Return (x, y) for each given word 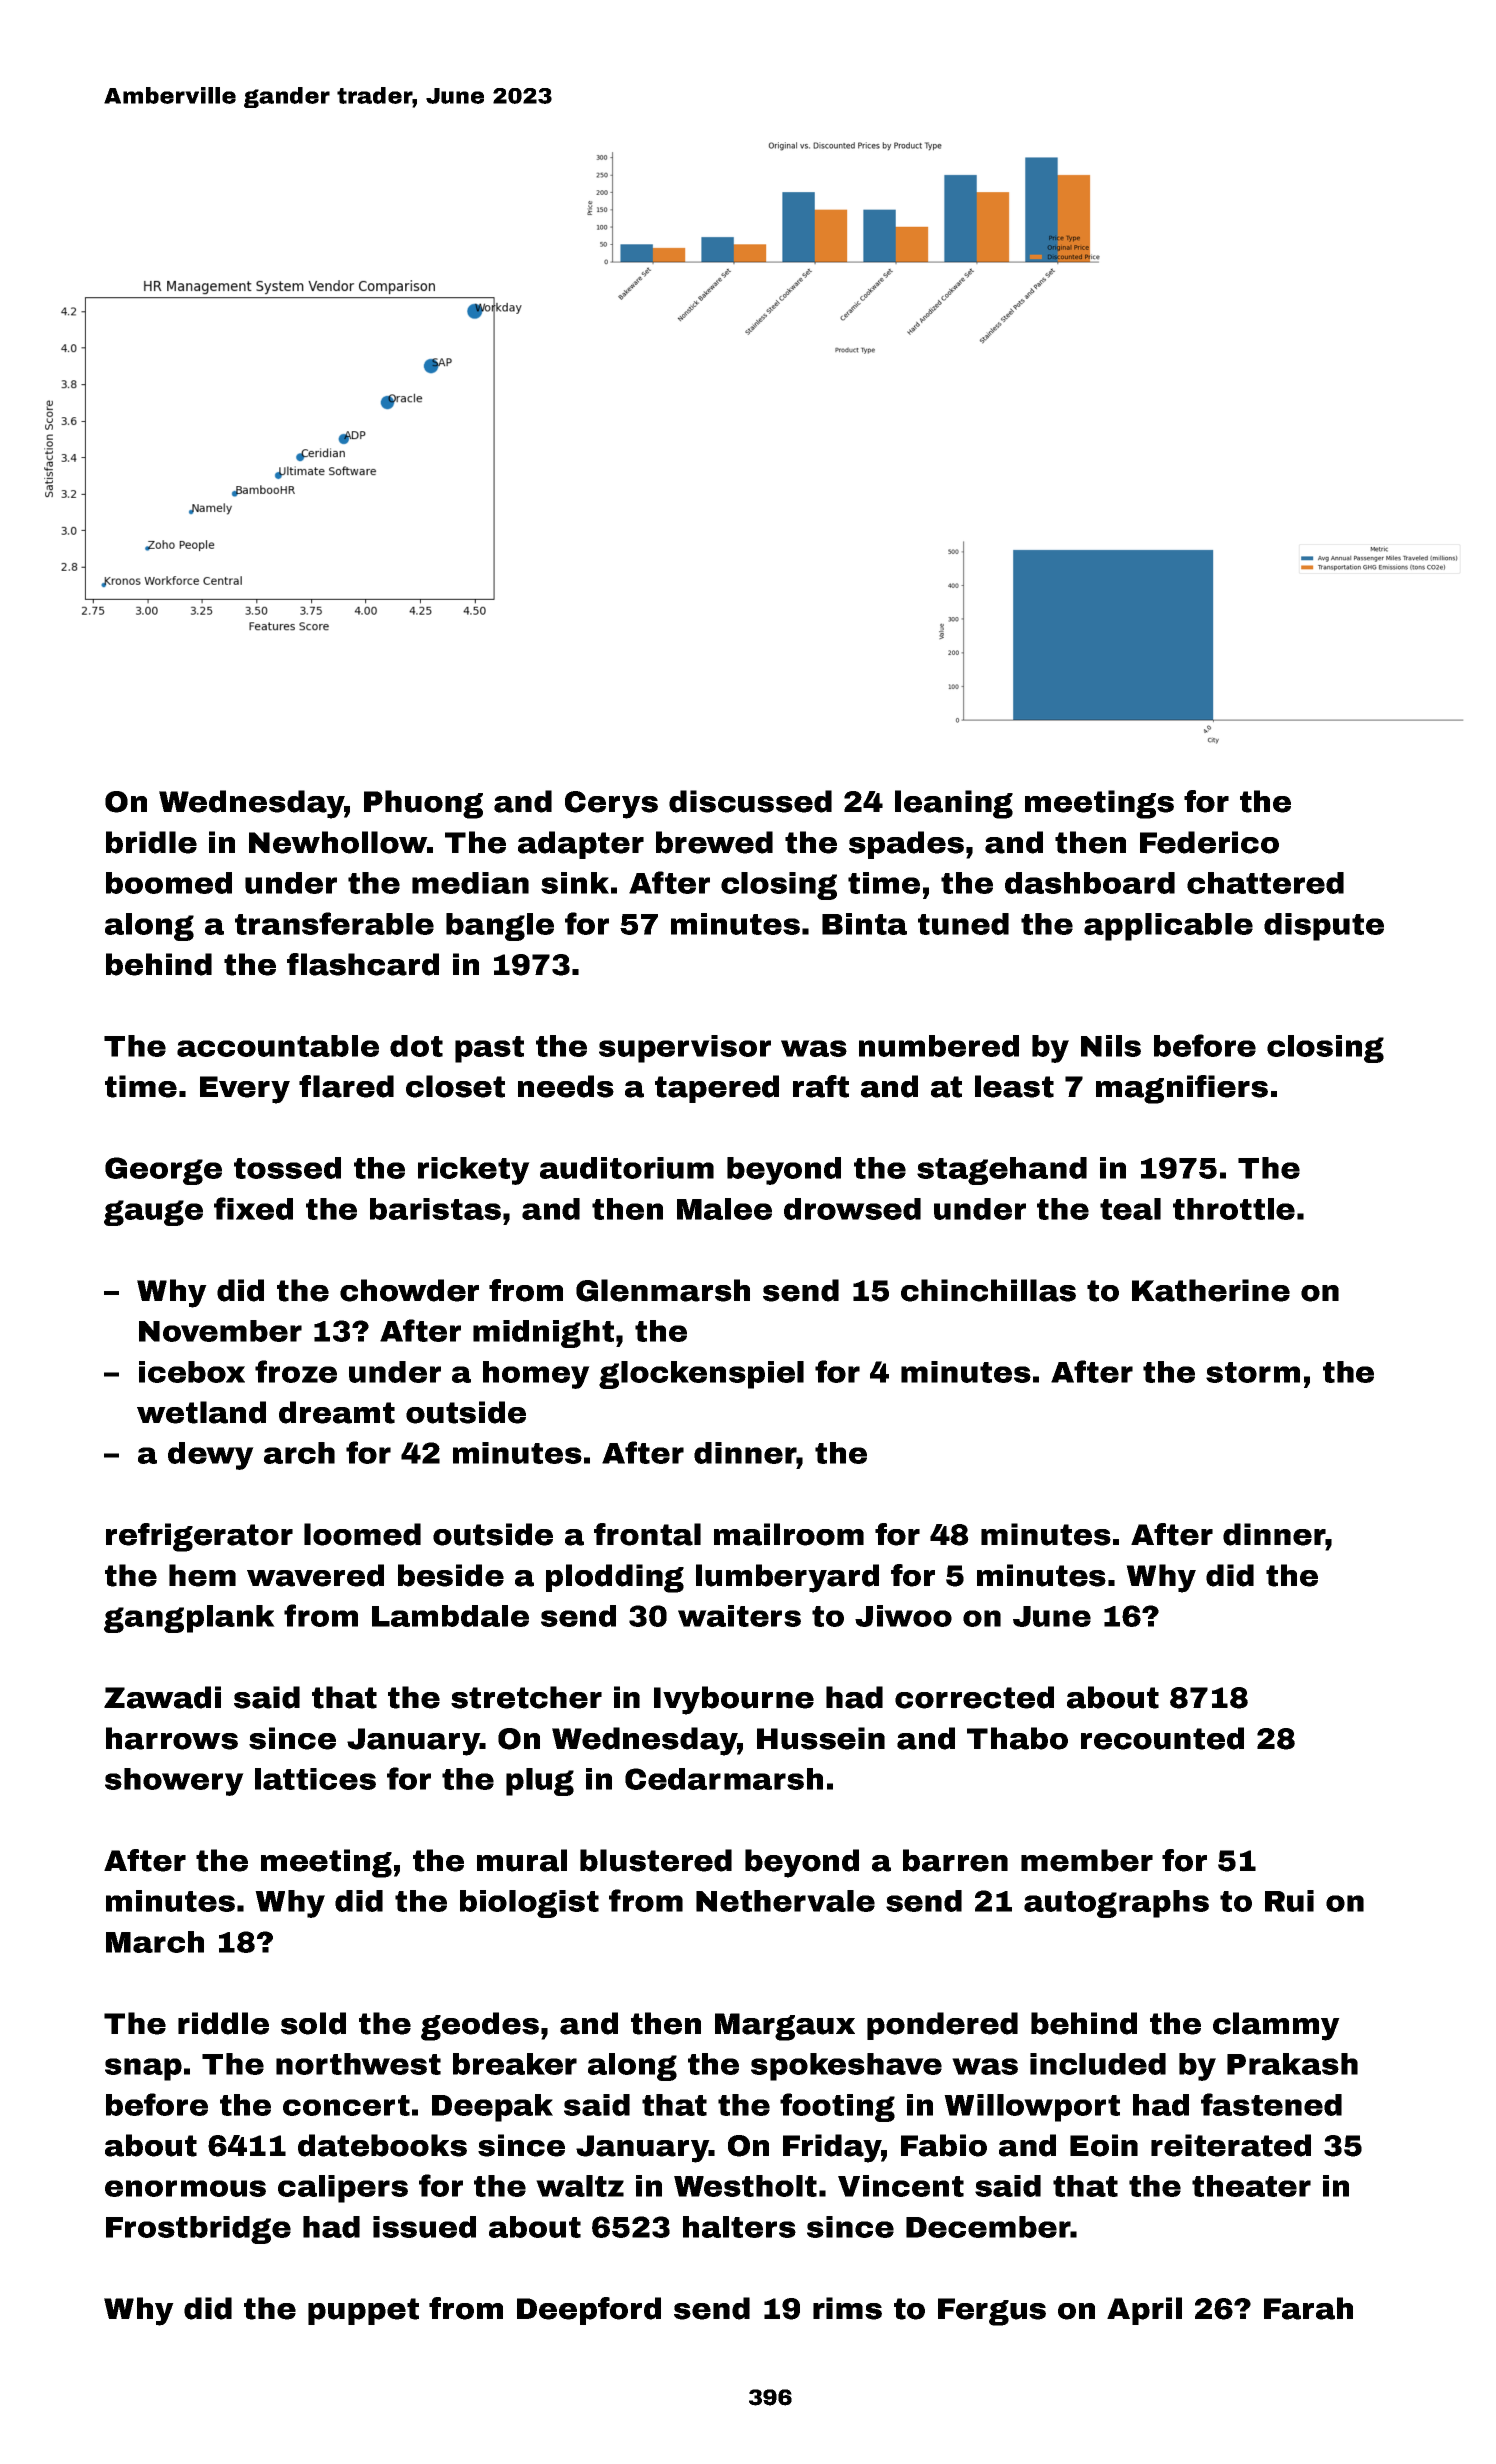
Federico (1209, 842)
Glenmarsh (663, 1290)
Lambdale (450, 1616)
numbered (939, 1046)
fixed (253, 1208)
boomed (169, 883)
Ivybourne (734, 1700)
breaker (515, 2064)
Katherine (1211, 1290)
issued (424, 2227)
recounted (1162, 1738)
